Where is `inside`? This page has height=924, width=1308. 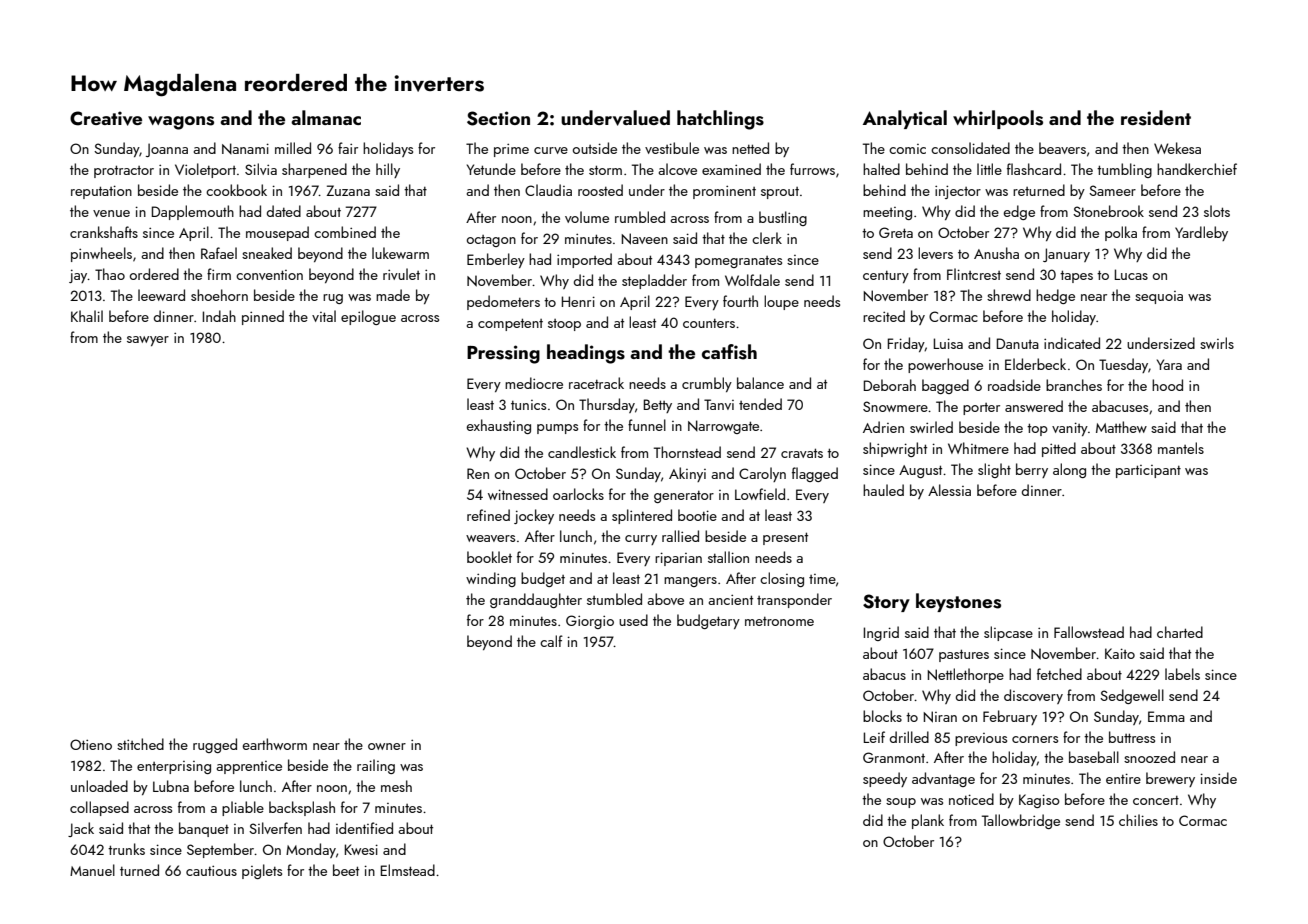
inside is located at coordinates (1218, 778).
